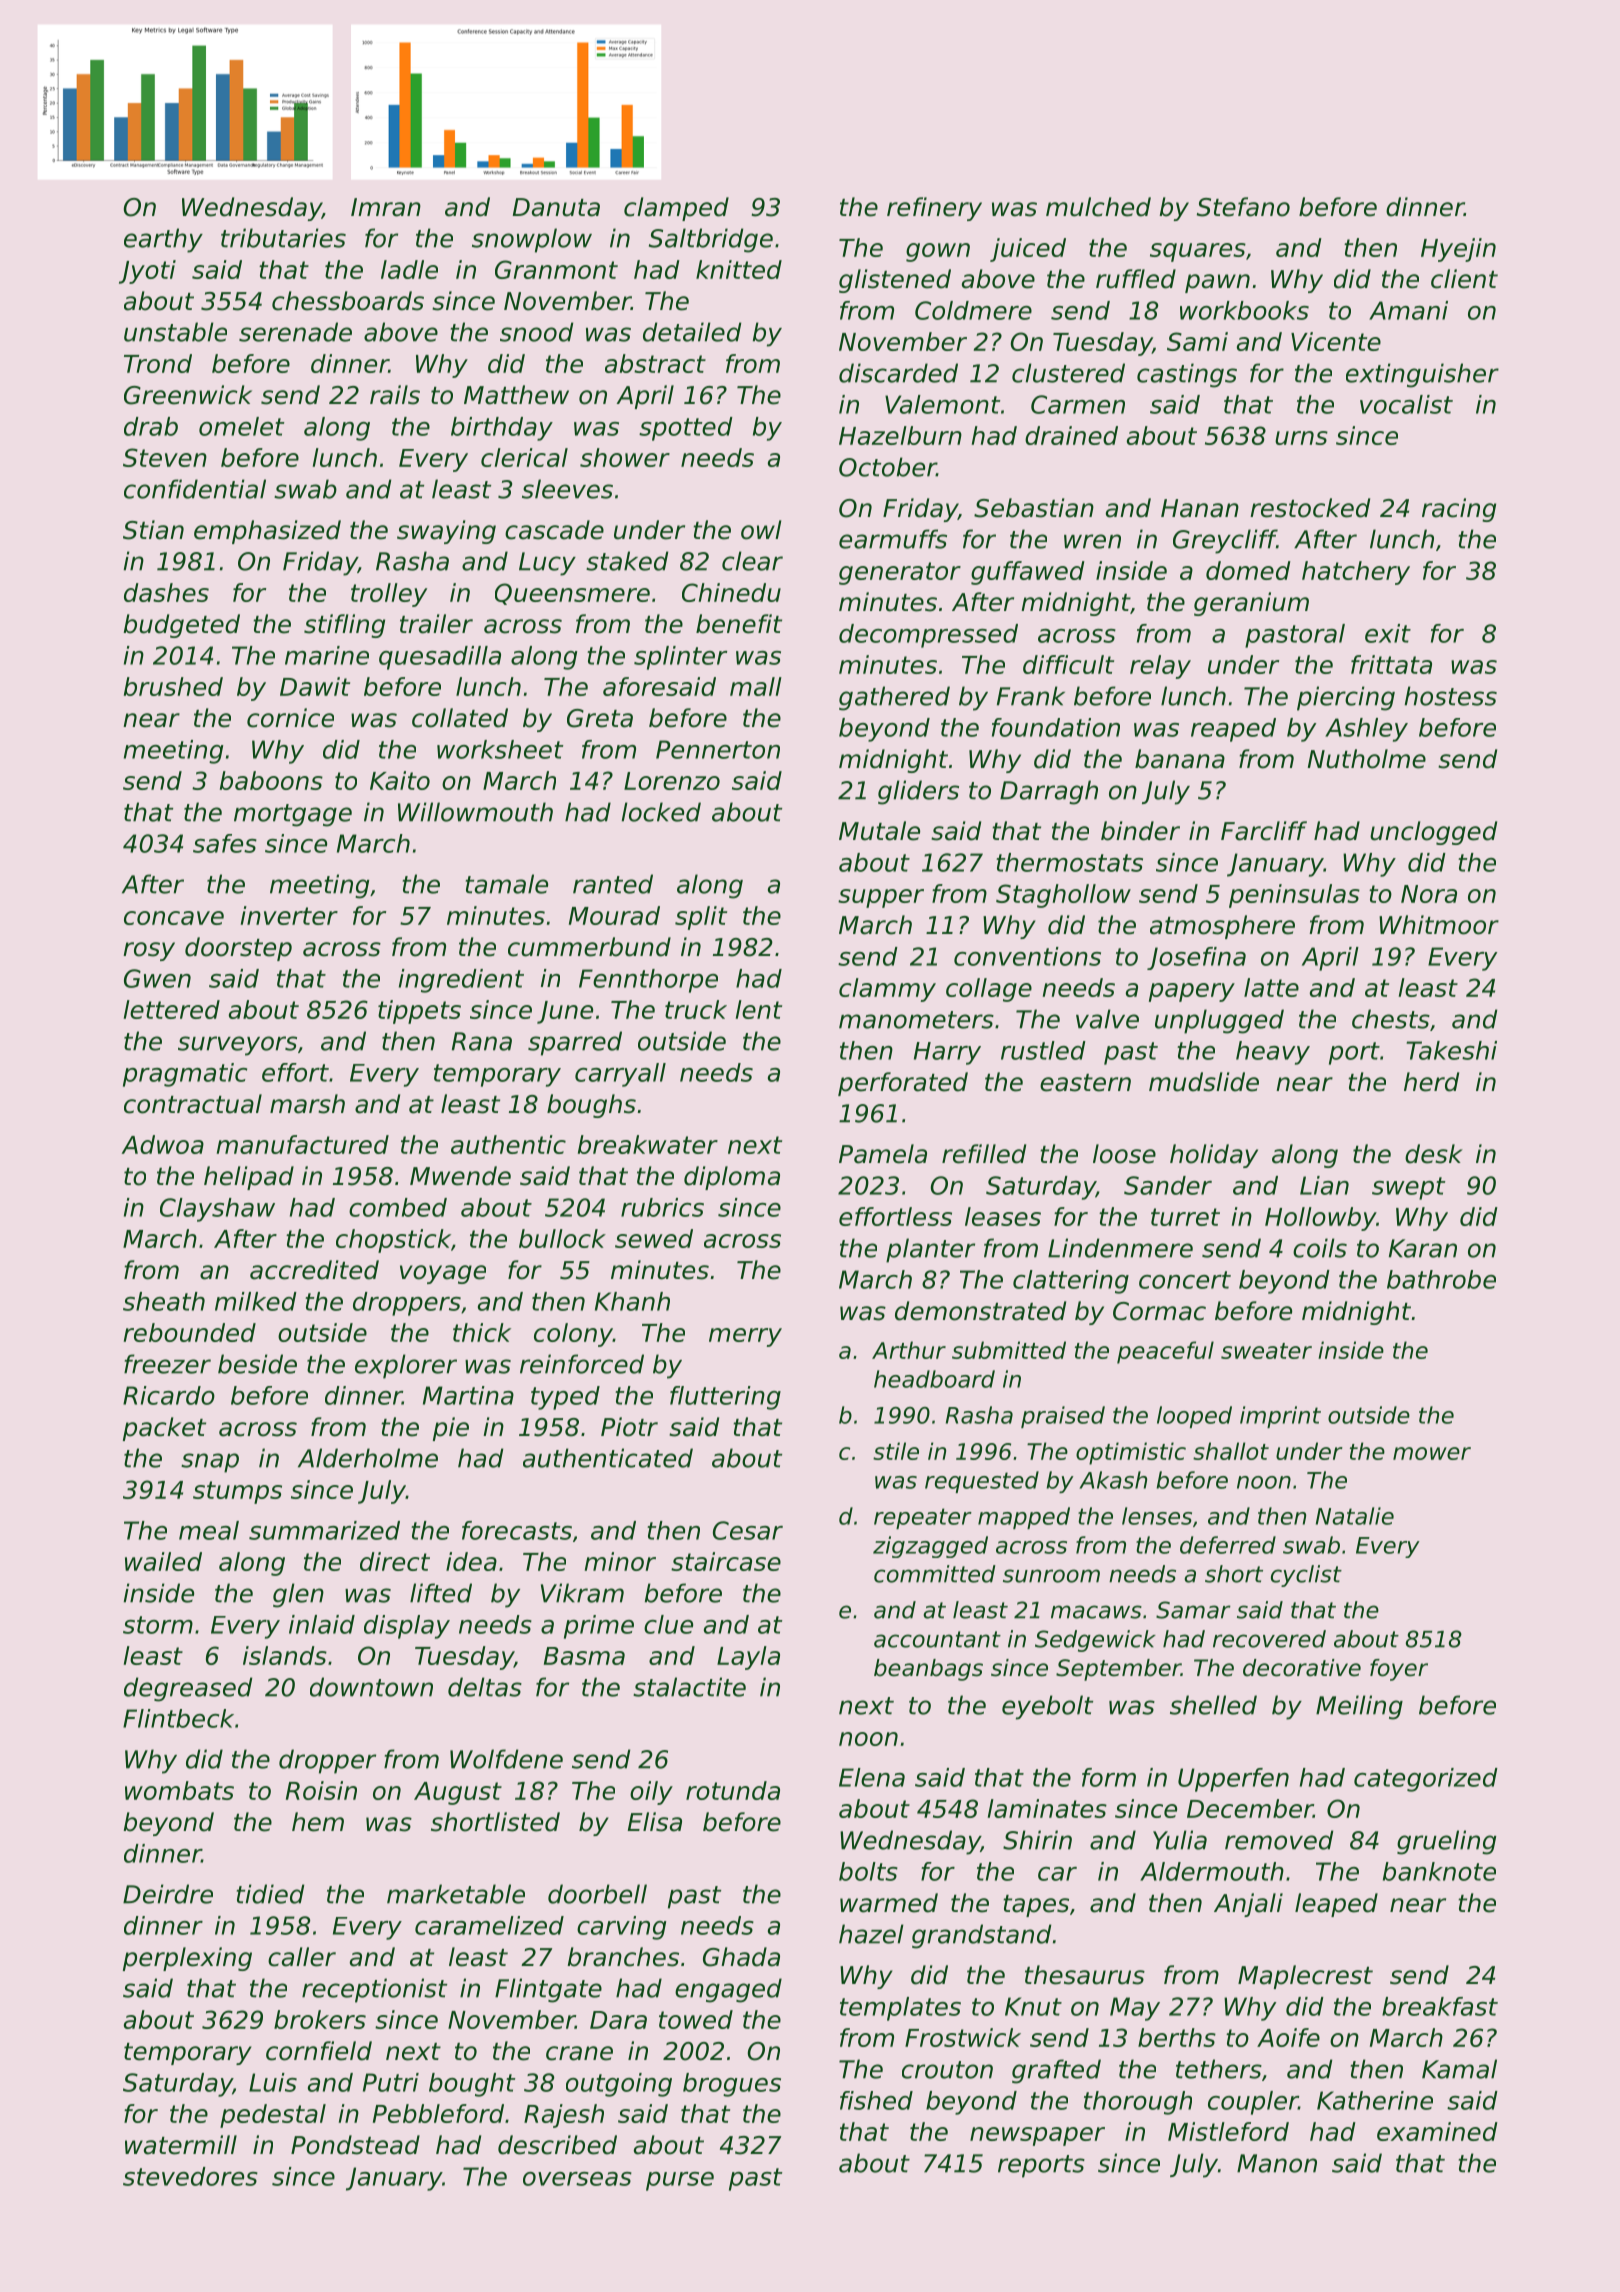  Describe the element at coordinates (752, 561) in the screenshot. I see `clear` at that location.
